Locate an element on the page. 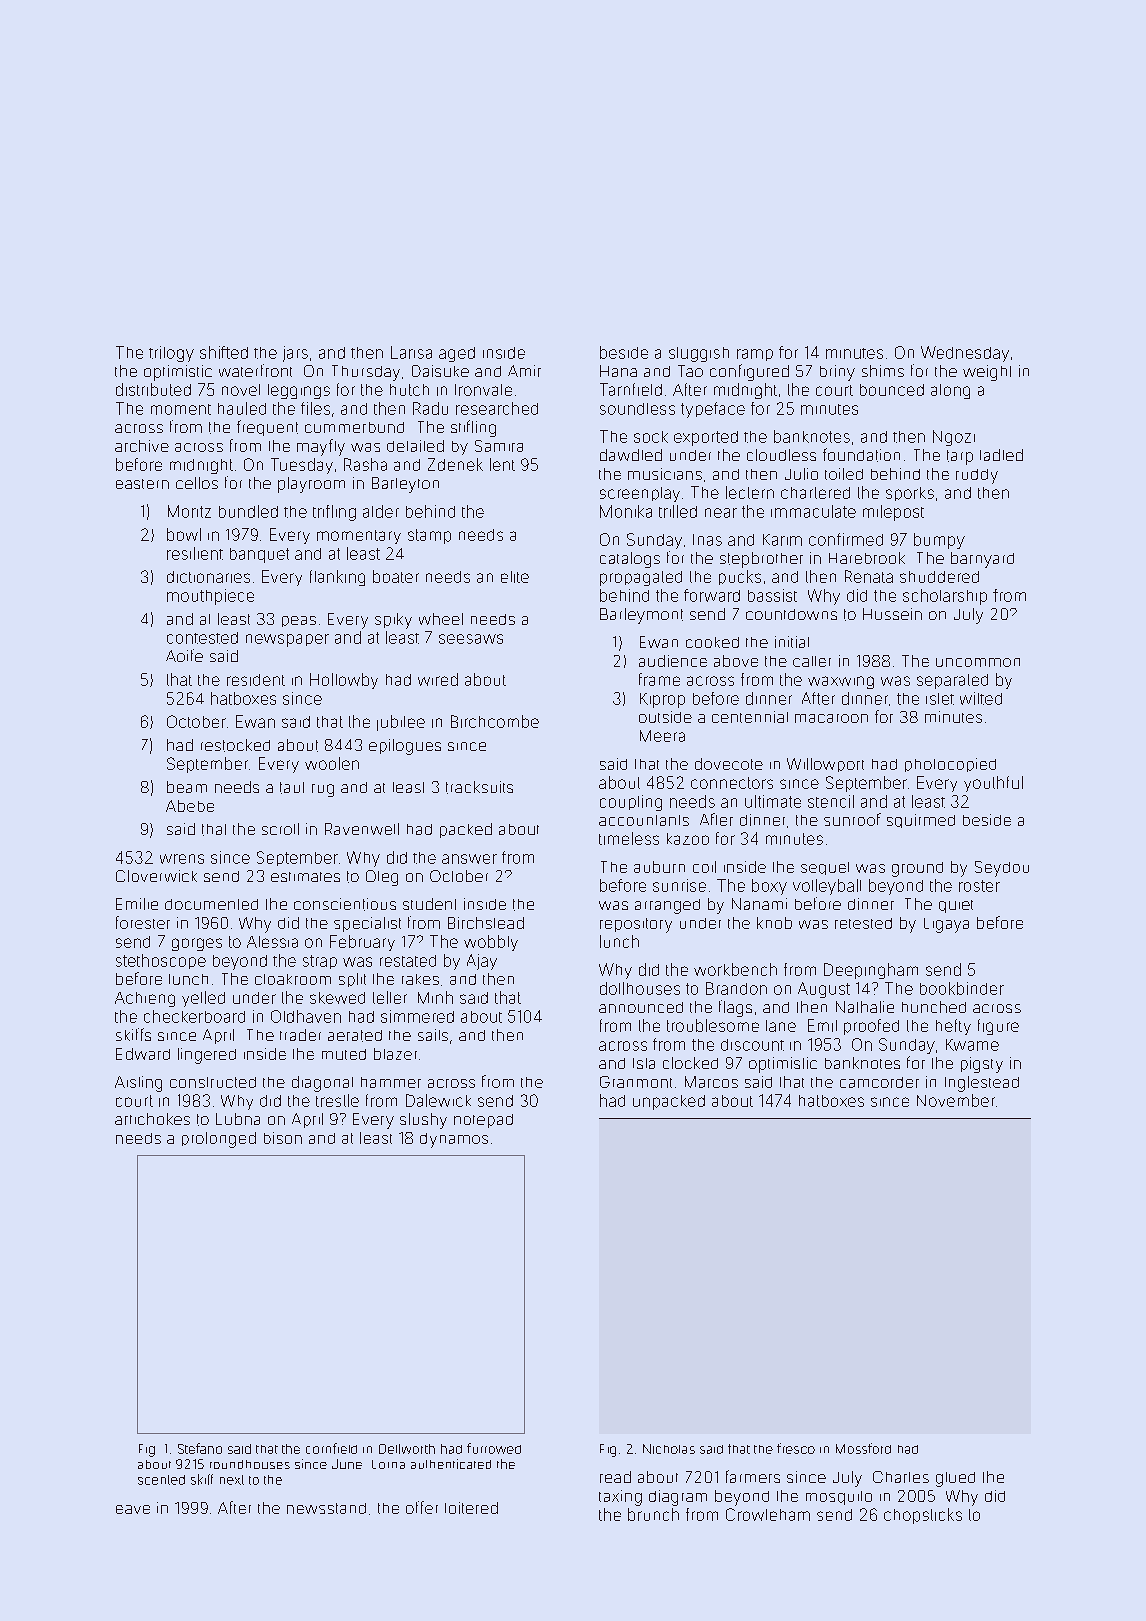 This document has height=1621, width=1146. glued is located at coordinates (955, 1479).
